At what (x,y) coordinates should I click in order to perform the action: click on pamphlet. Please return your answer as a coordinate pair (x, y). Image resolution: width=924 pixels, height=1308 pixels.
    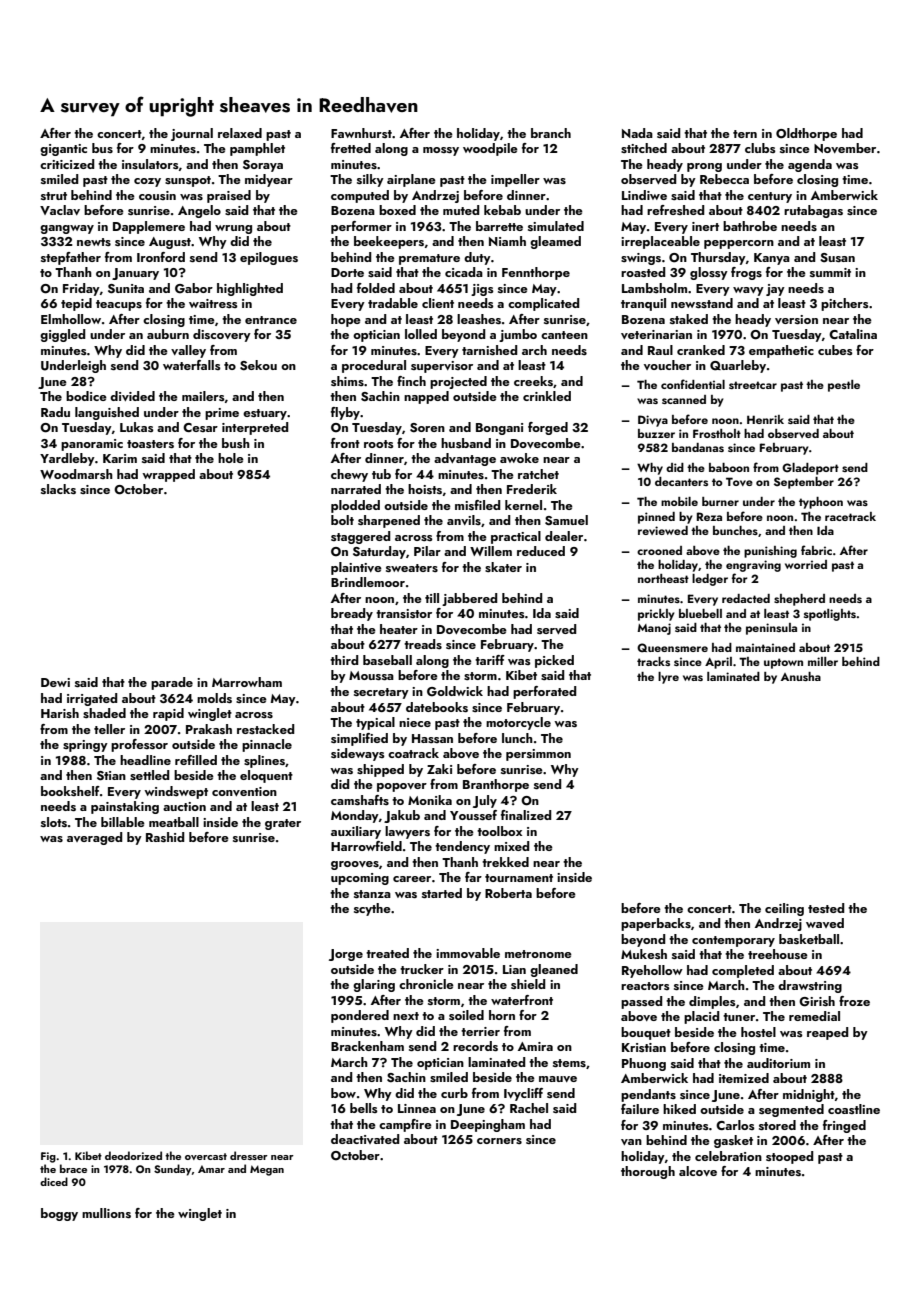
    Looking at the image, I should click on (257, 149).
